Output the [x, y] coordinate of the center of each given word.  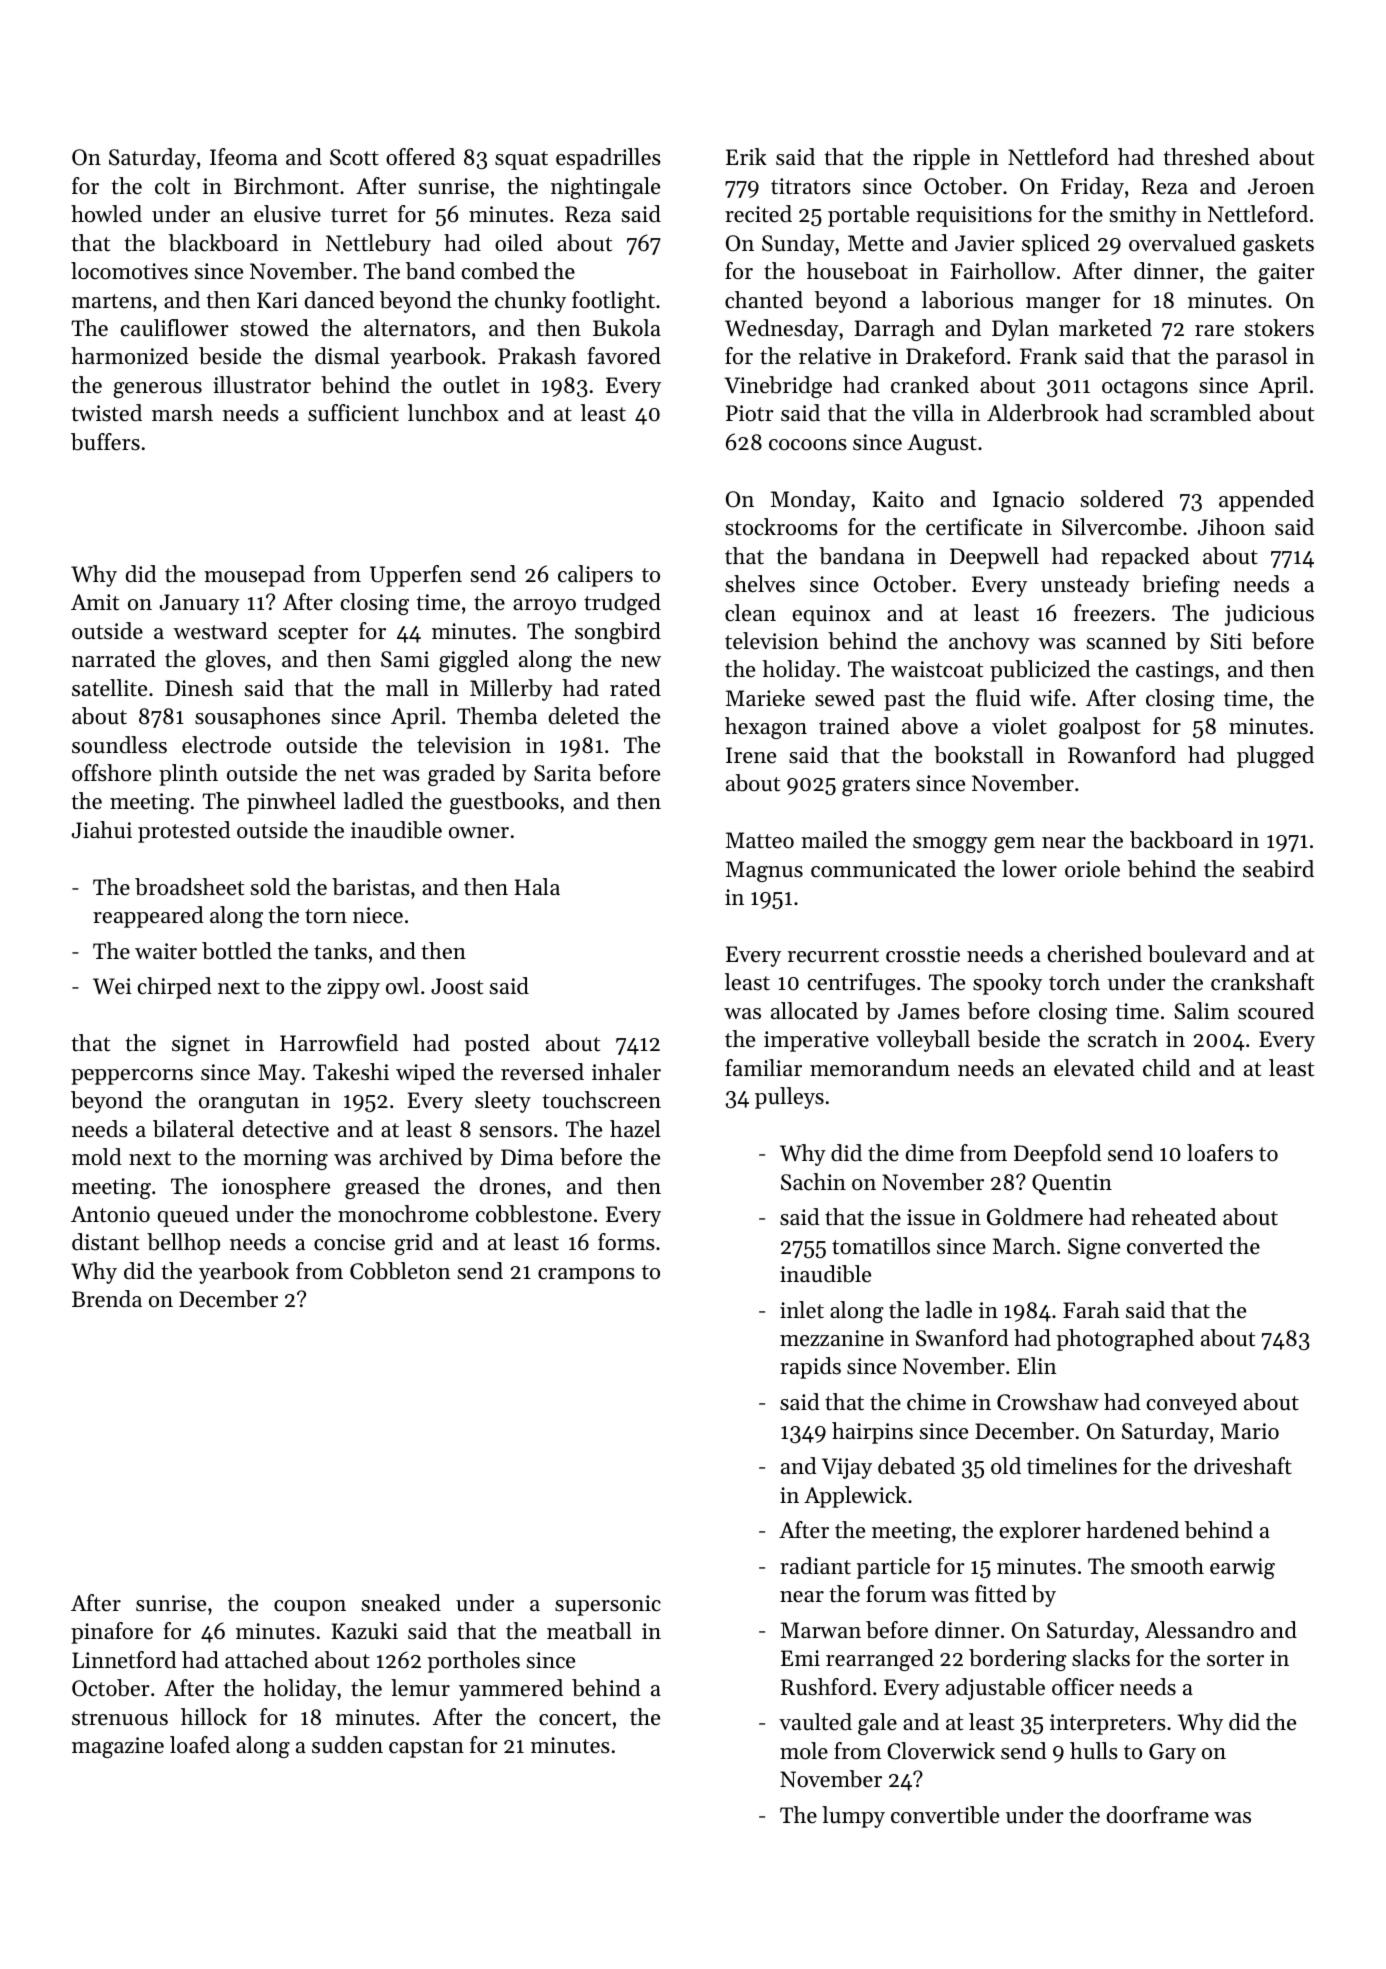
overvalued [1182, 243]
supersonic [608, 1605]
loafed [200, 1745]
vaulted [815, 1722]
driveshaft [1243, 1466]
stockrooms [781, 527]
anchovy [989, 643]
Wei [112, 986]
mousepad [254, 576]
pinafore [112, 1633]
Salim [1201, 1011]
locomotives [129, 271]
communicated [883, 869]
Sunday [798, 245]
